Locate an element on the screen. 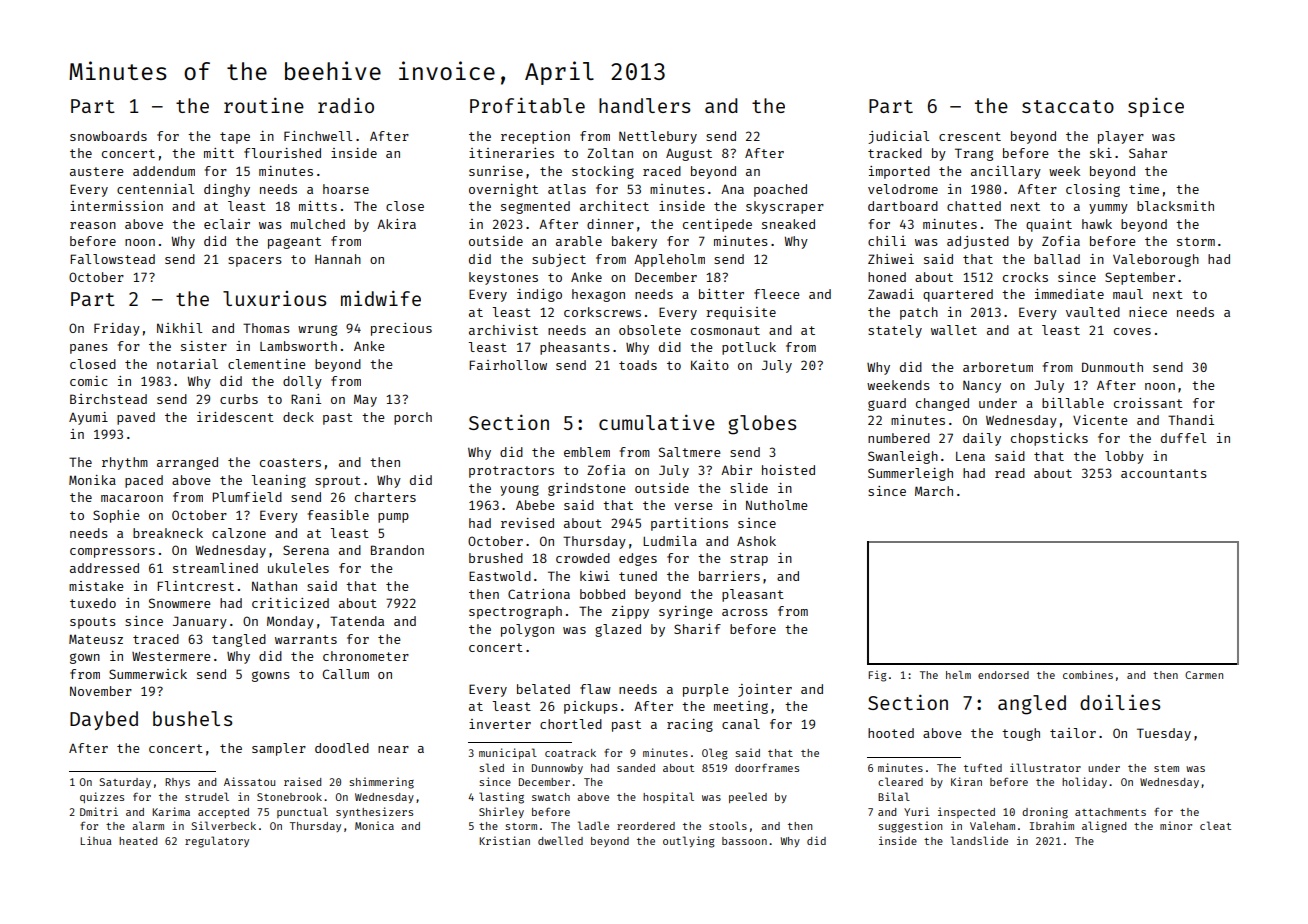 This screenshot has height=924, width=1308. Monday is located at coordinates (290, 622).
